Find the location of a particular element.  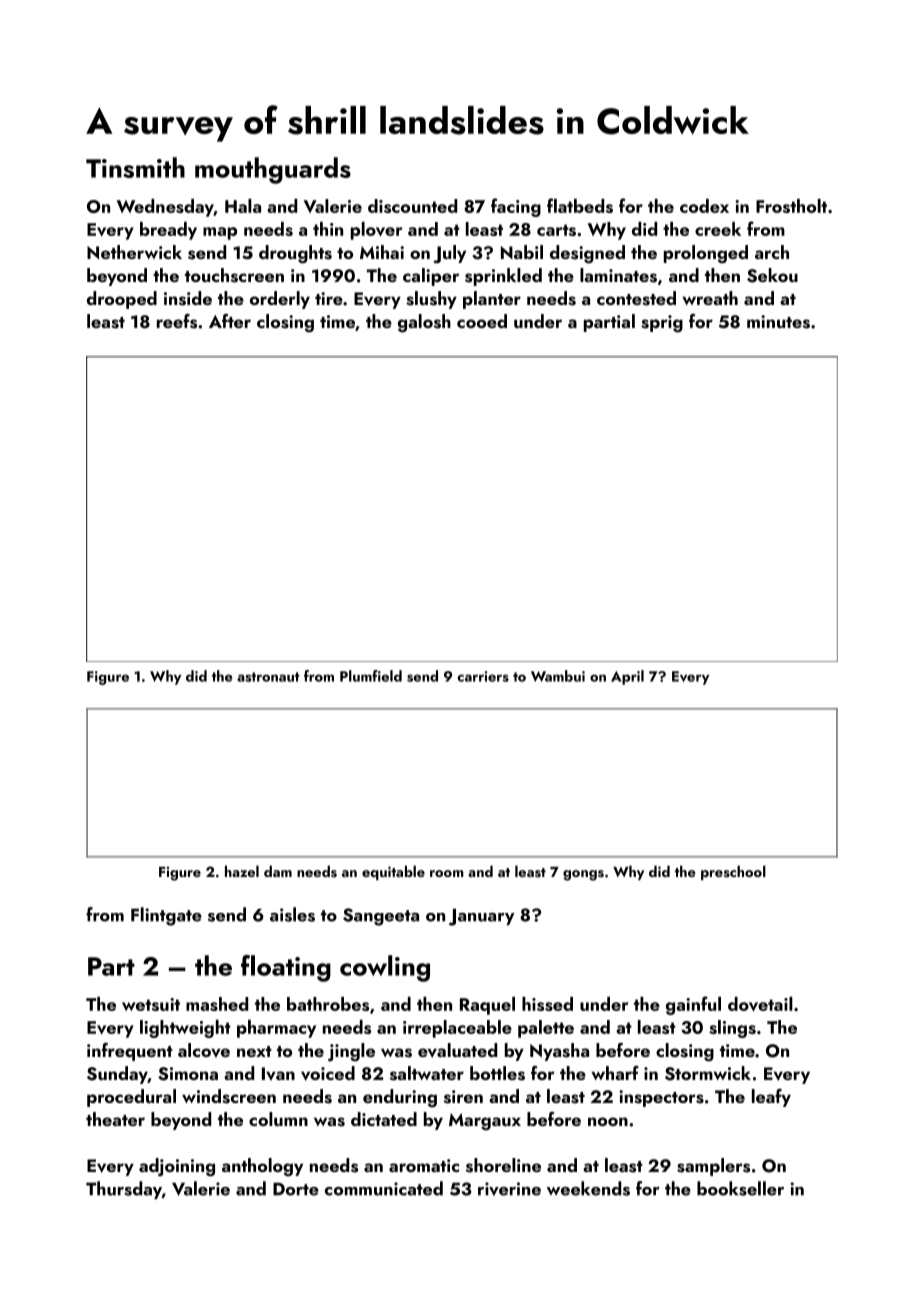

infrequent is located at coordinates (130, 1052).
